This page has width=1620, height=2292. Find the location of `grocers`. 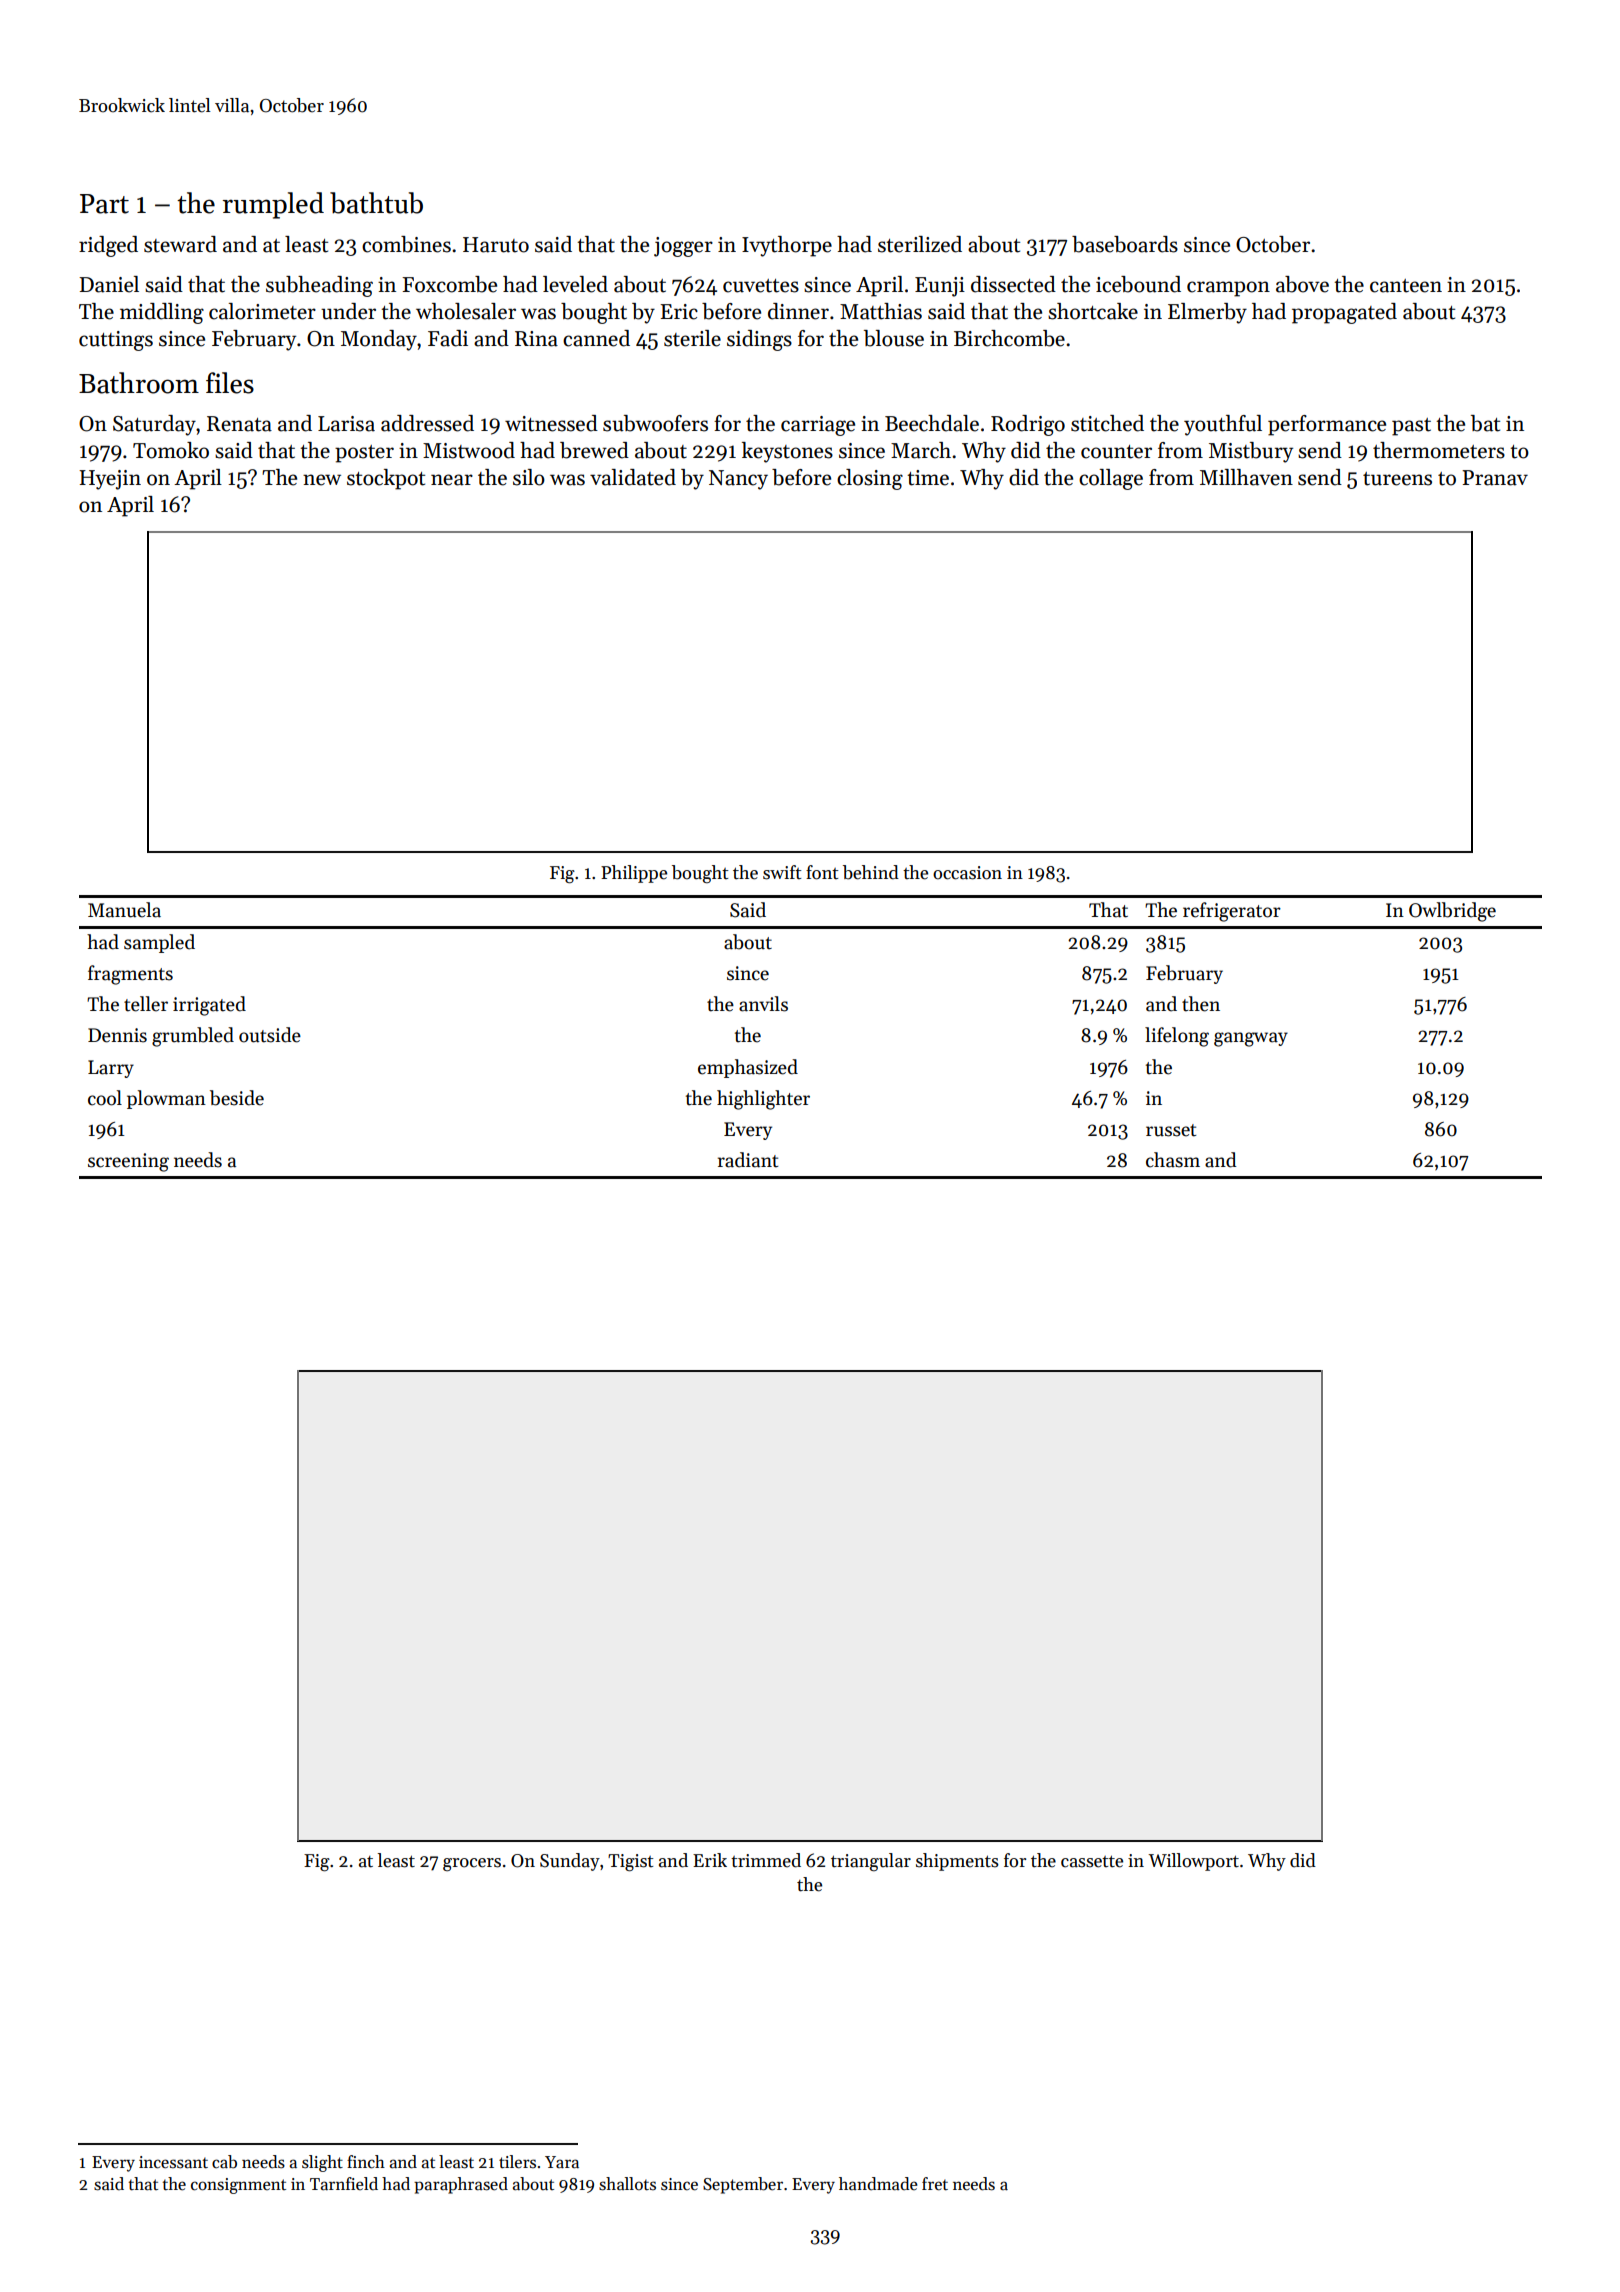

grocers is located at coordinates (472, 1865).
